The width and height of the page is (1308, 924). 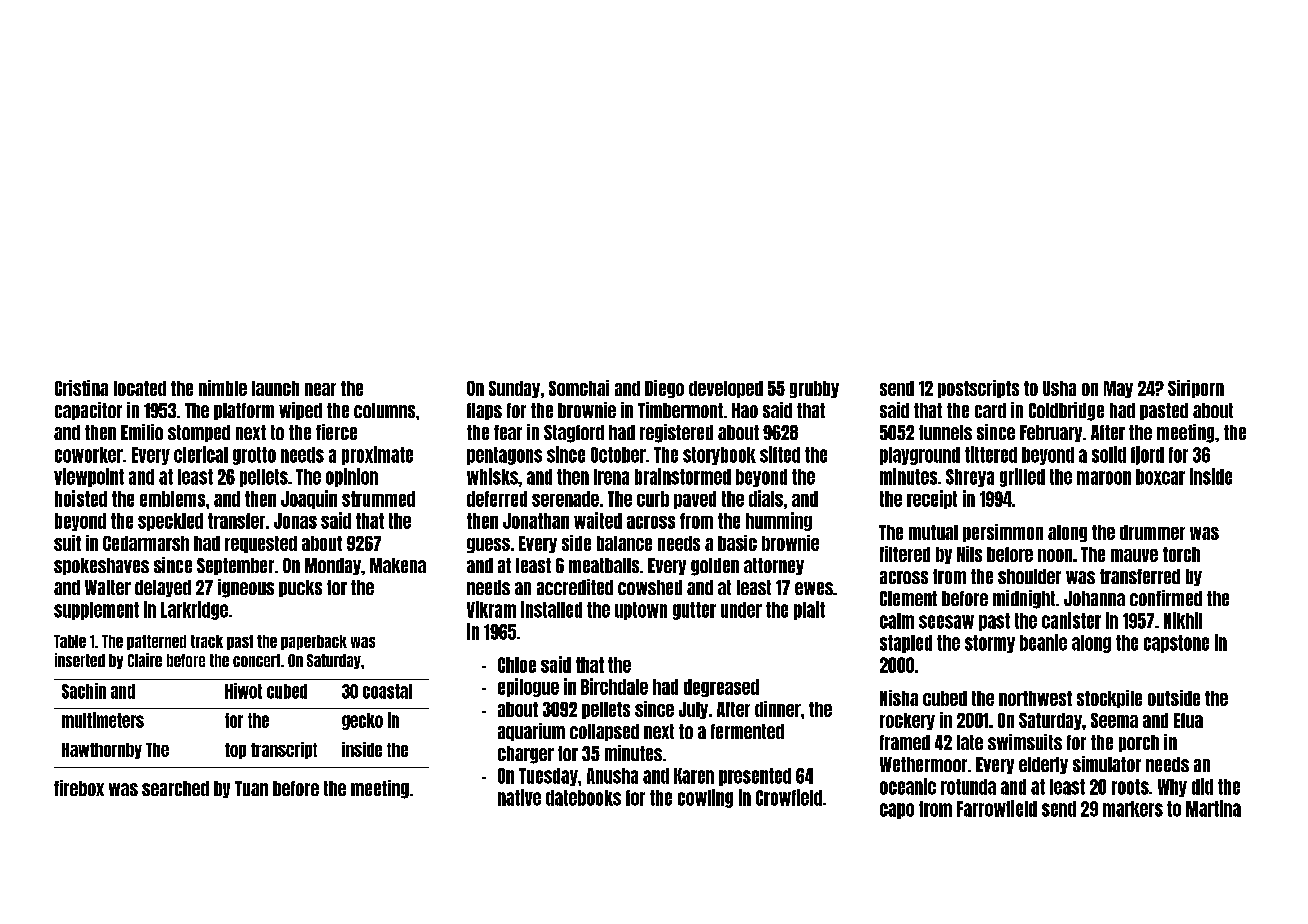 What do you see at coordinates (579, 388) in the page?
I see `Somchai` at bounding box center [579, 388].
